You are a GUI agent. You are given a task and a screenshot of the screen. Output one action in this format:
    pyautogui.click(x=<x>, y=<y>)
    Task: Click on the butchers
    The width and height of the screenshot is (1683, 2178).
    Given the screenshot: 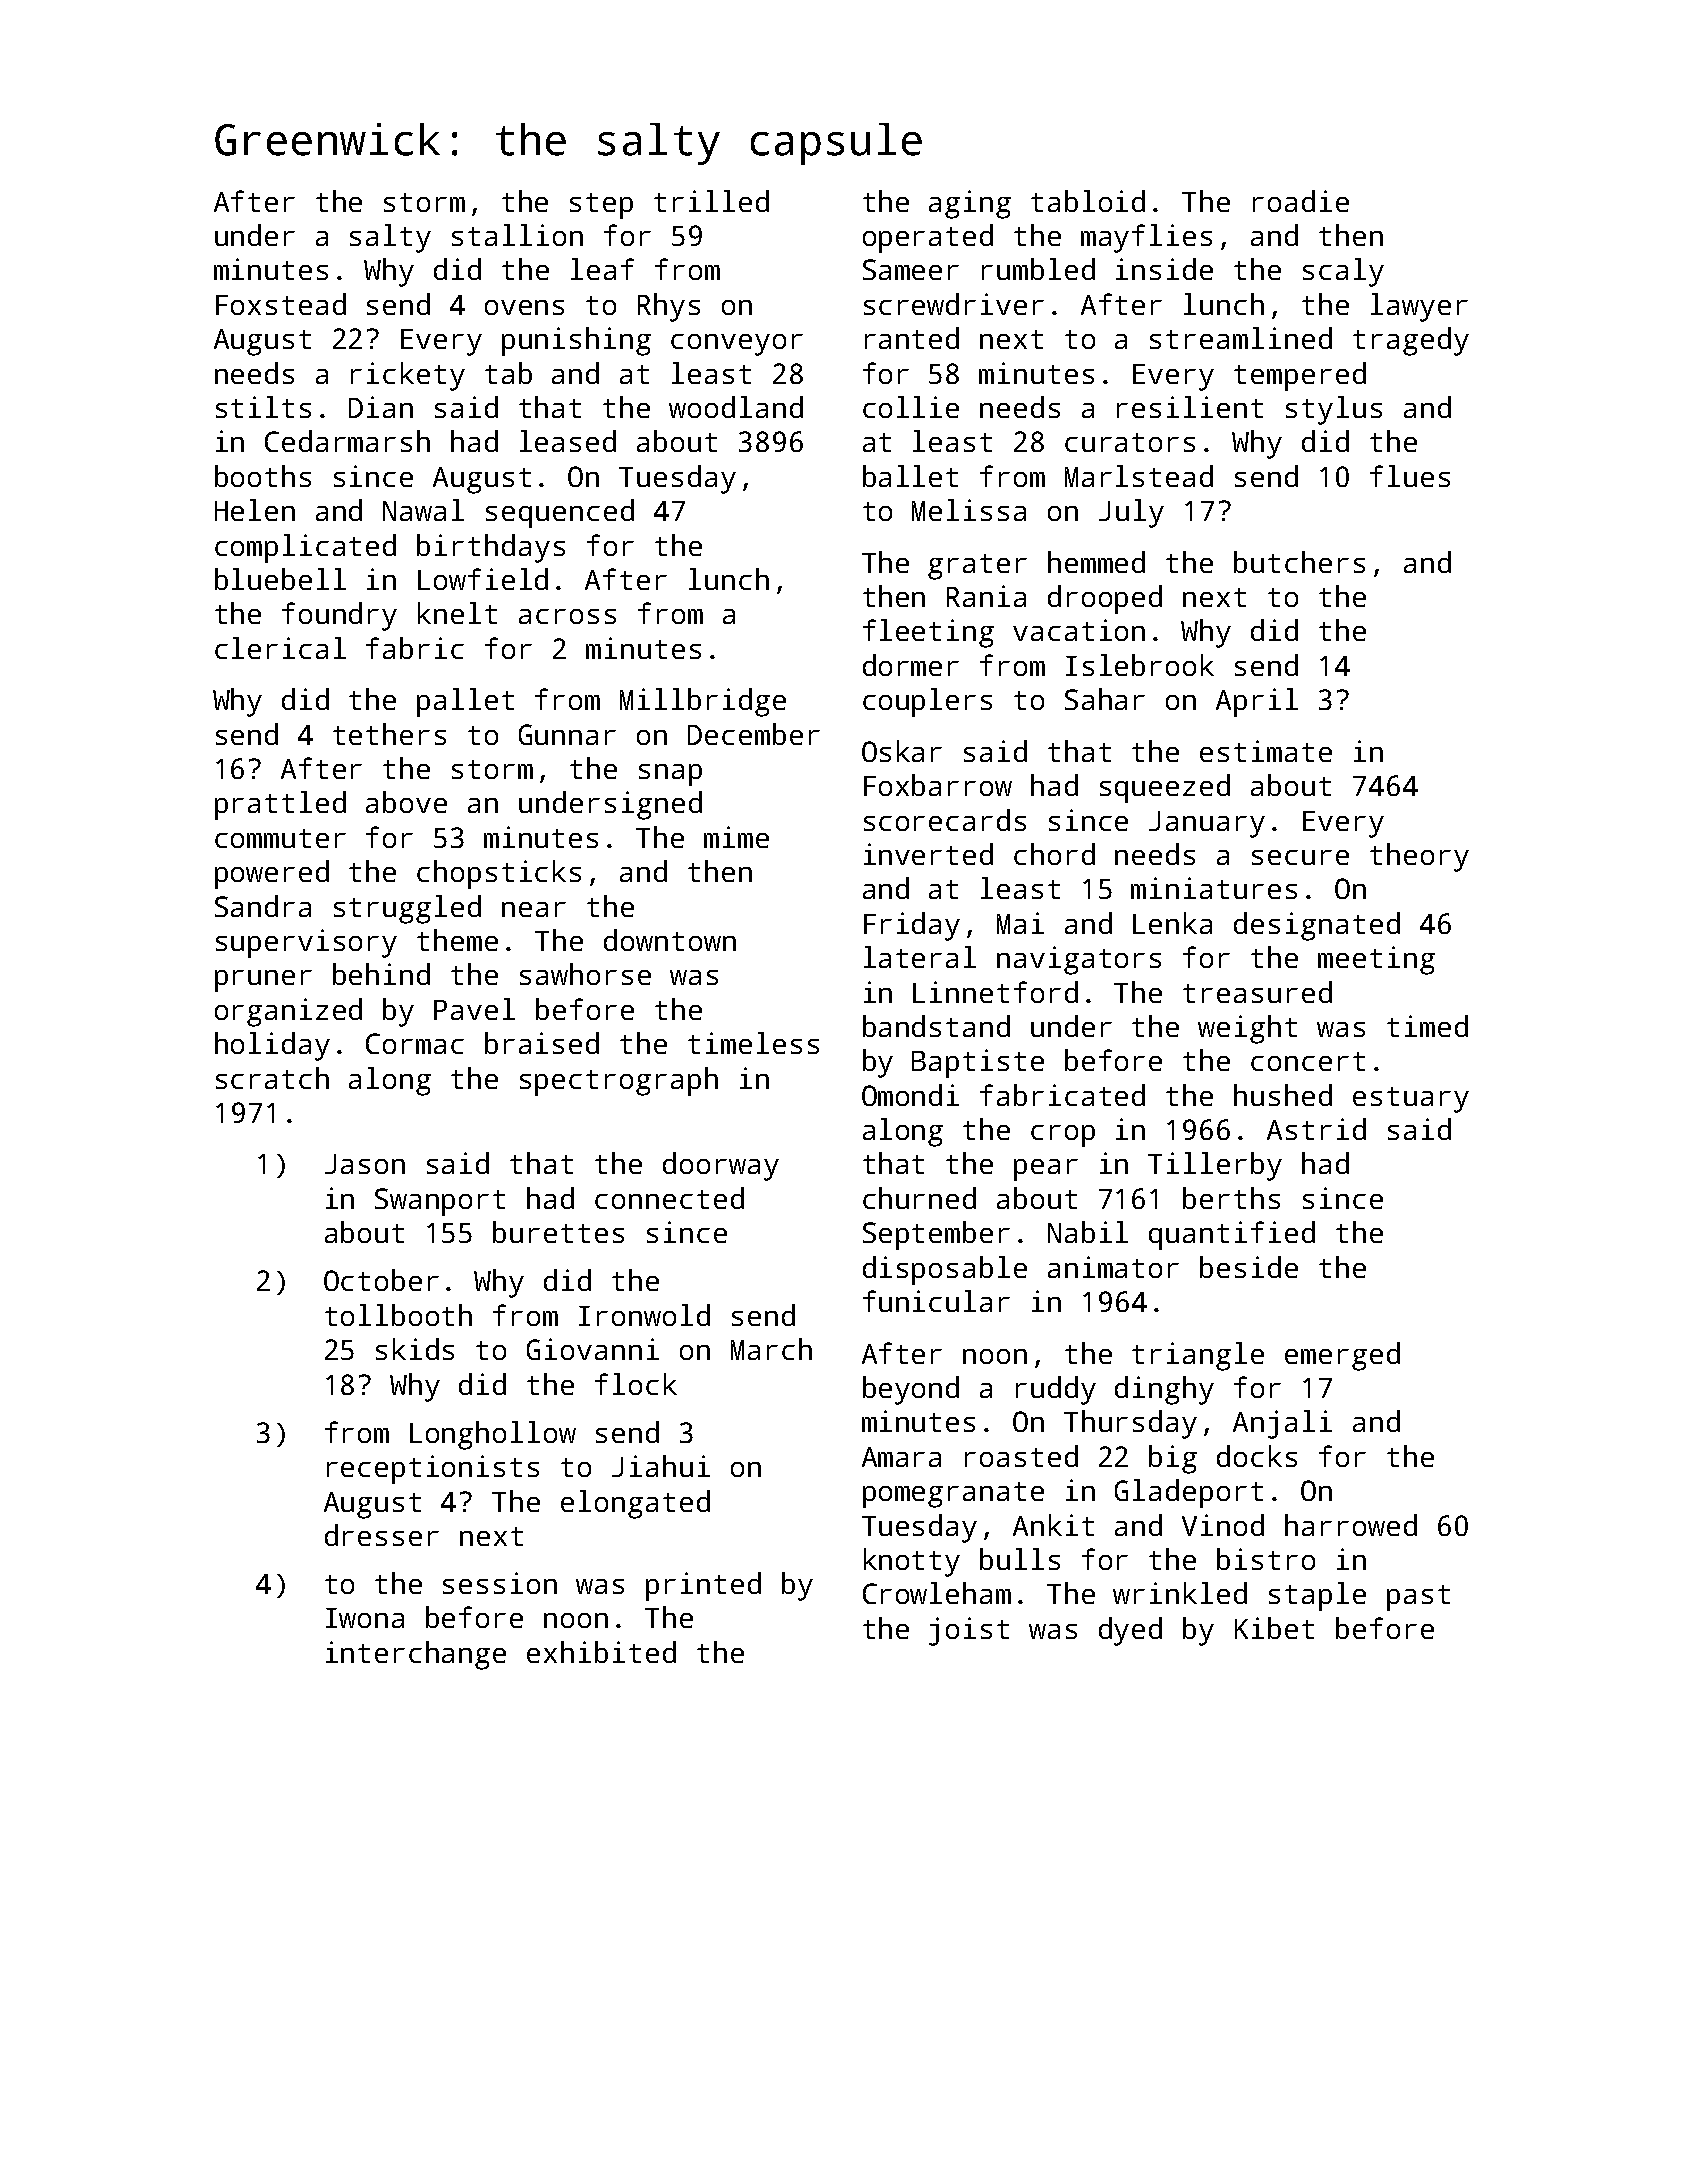 What is the action you would take?
    pyautogui.click(x=1299, y=562)
